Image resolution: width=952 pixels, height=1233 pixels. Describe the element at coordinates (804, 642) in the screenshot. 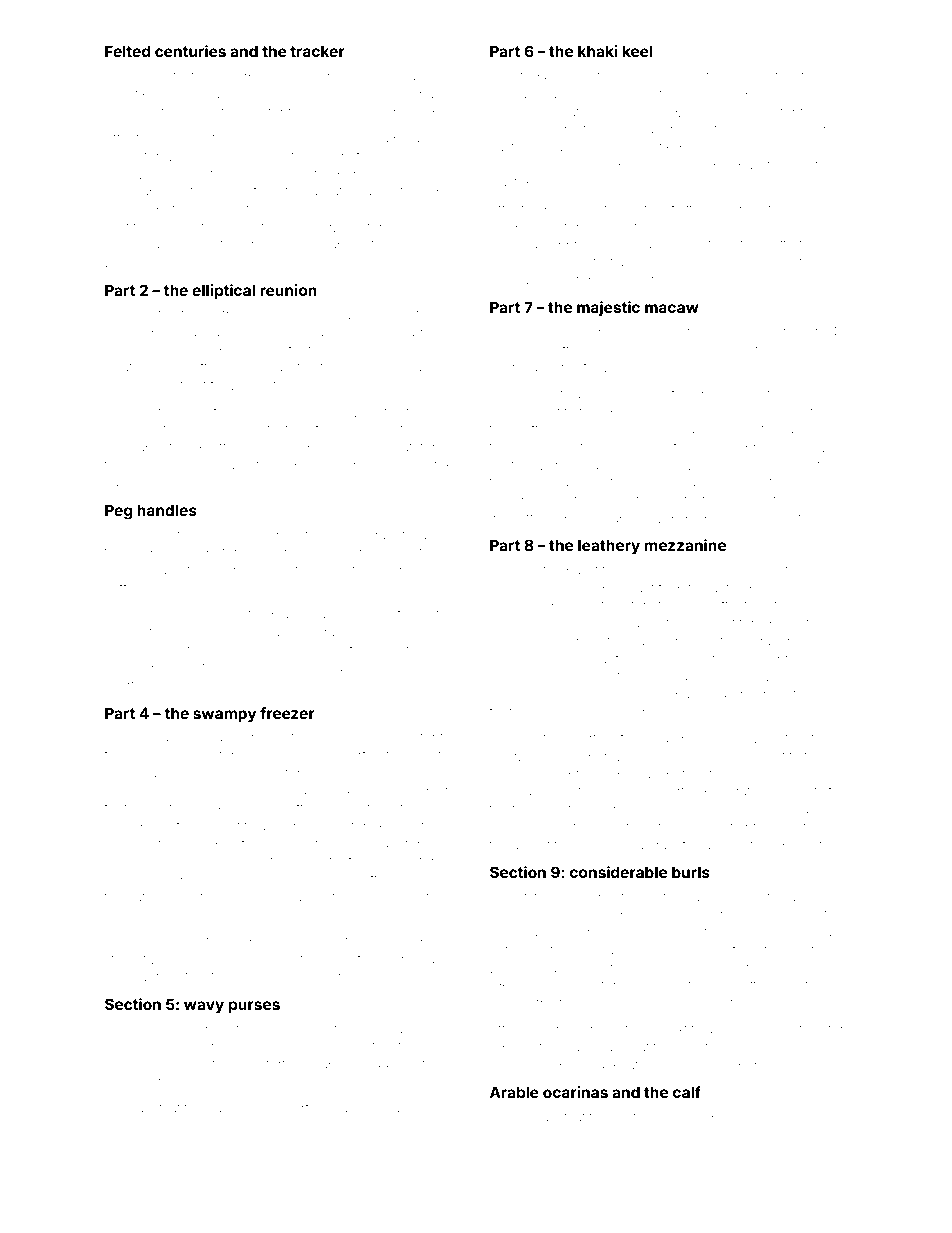

I see `raged` at that location.
